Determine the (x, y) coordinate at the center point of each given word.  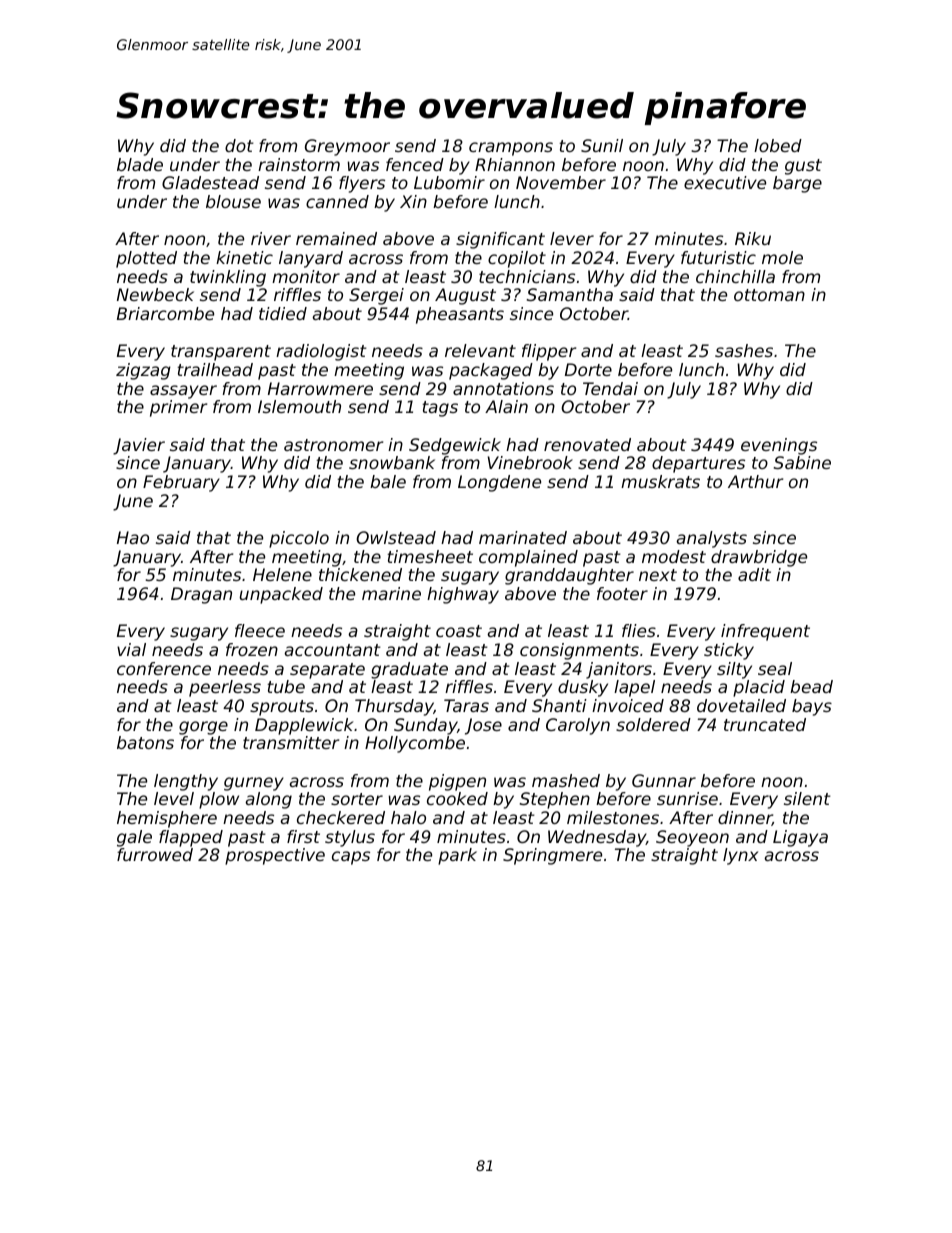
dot (239, 145)
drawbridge (759, 558)
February (181, 483)
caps (351, 858)
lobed (778, 145)
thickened (360, 574)
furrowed (155, 854)
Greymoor (347, 147)
